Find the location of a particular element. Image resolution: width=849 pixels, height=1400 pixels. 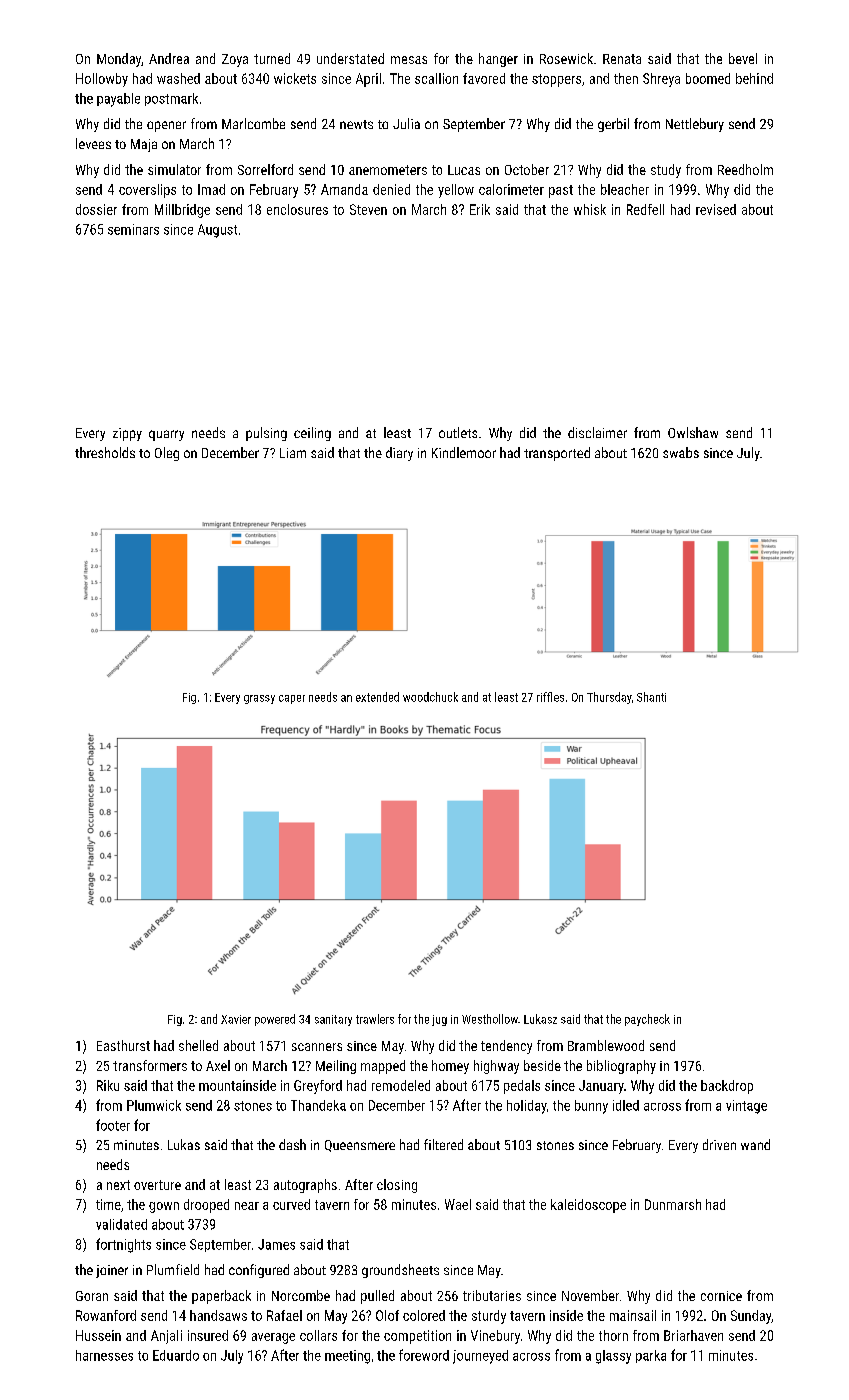

journeyed is located at coordinates (480, 1357).
